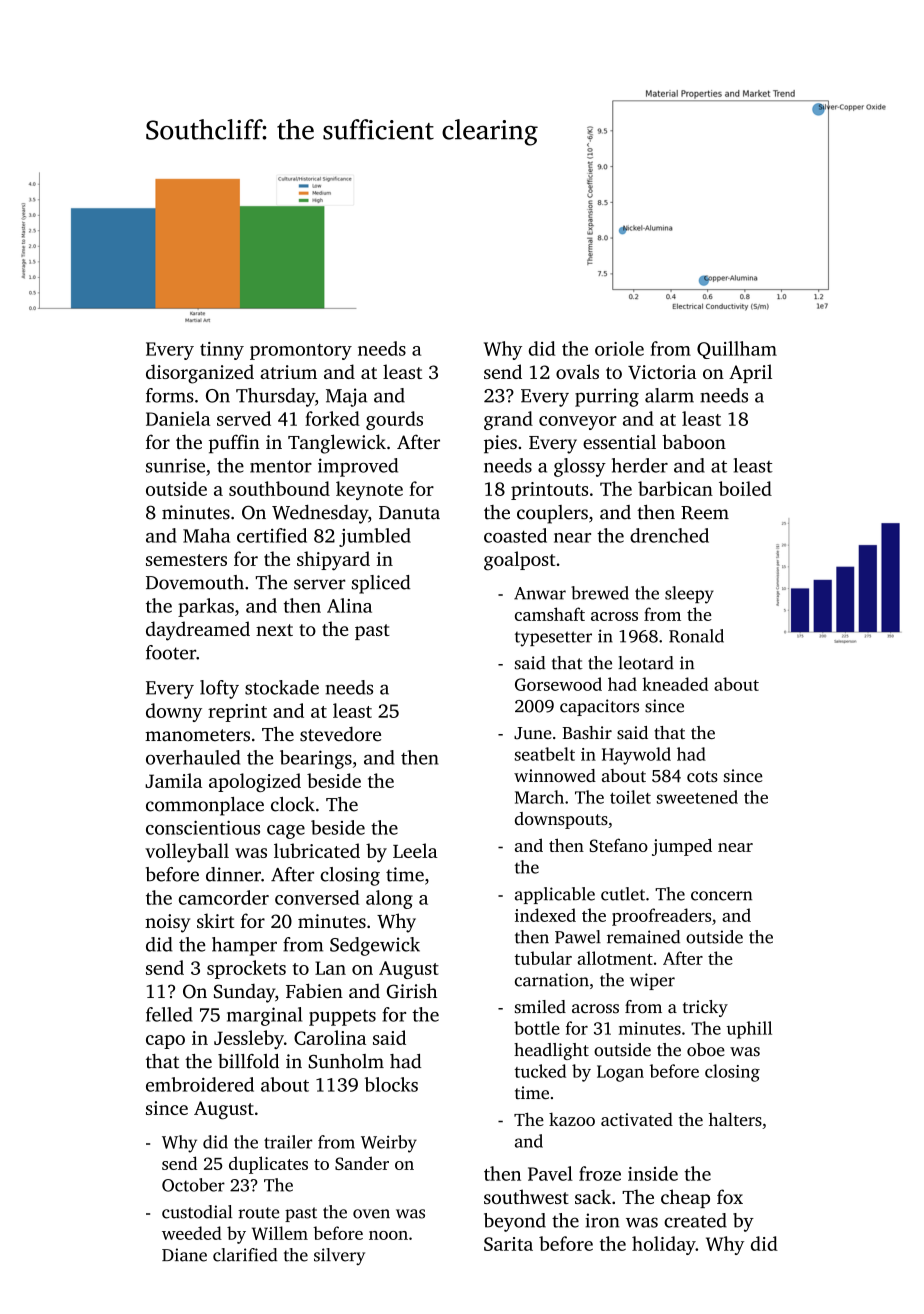 The height and width of the image is (1314, 924). What do you see at coordinates (669, 535) in the image?
I see `drenched` at bounding box center [669, 535].
